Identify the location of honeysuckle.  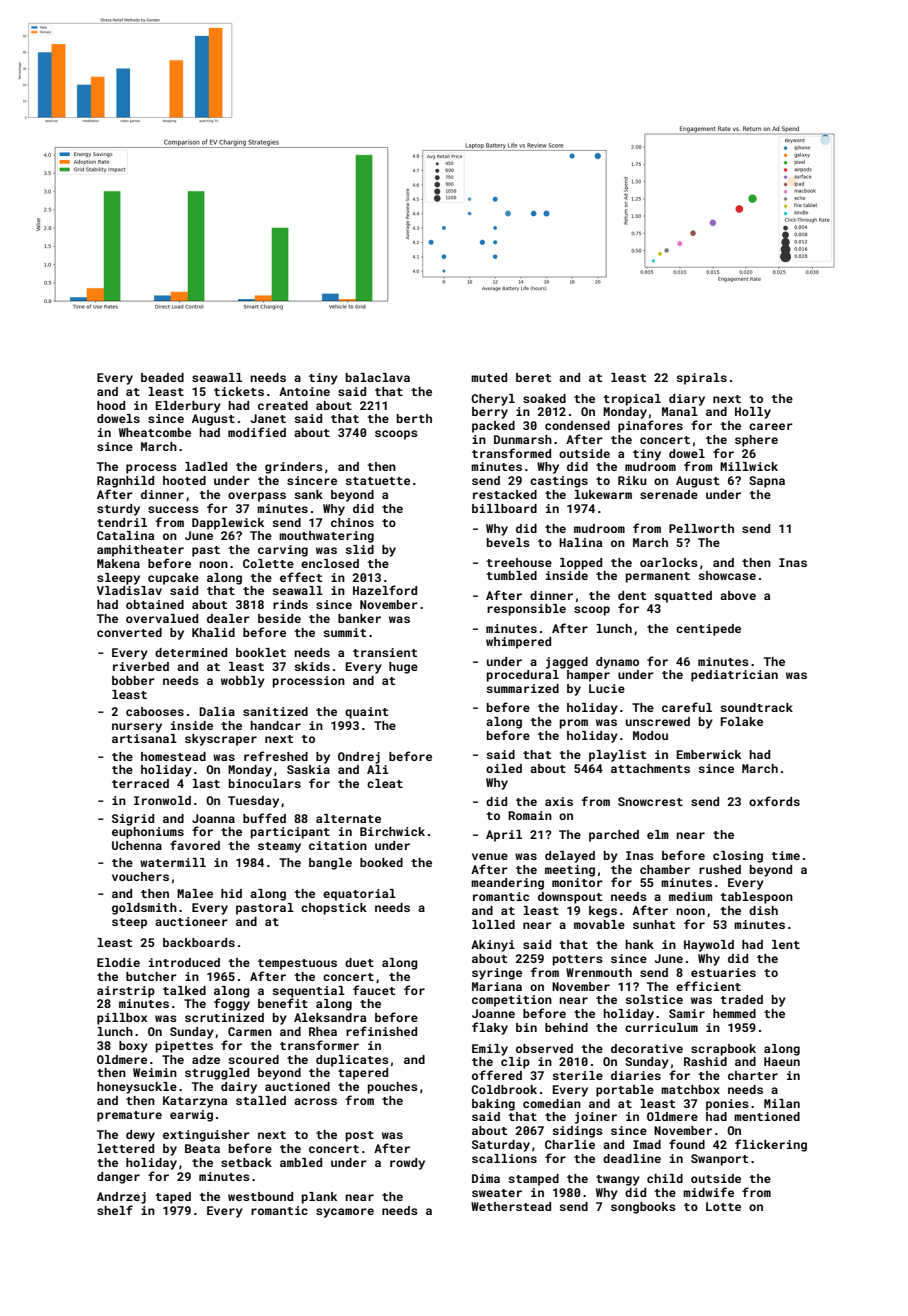
(137, 1088).
